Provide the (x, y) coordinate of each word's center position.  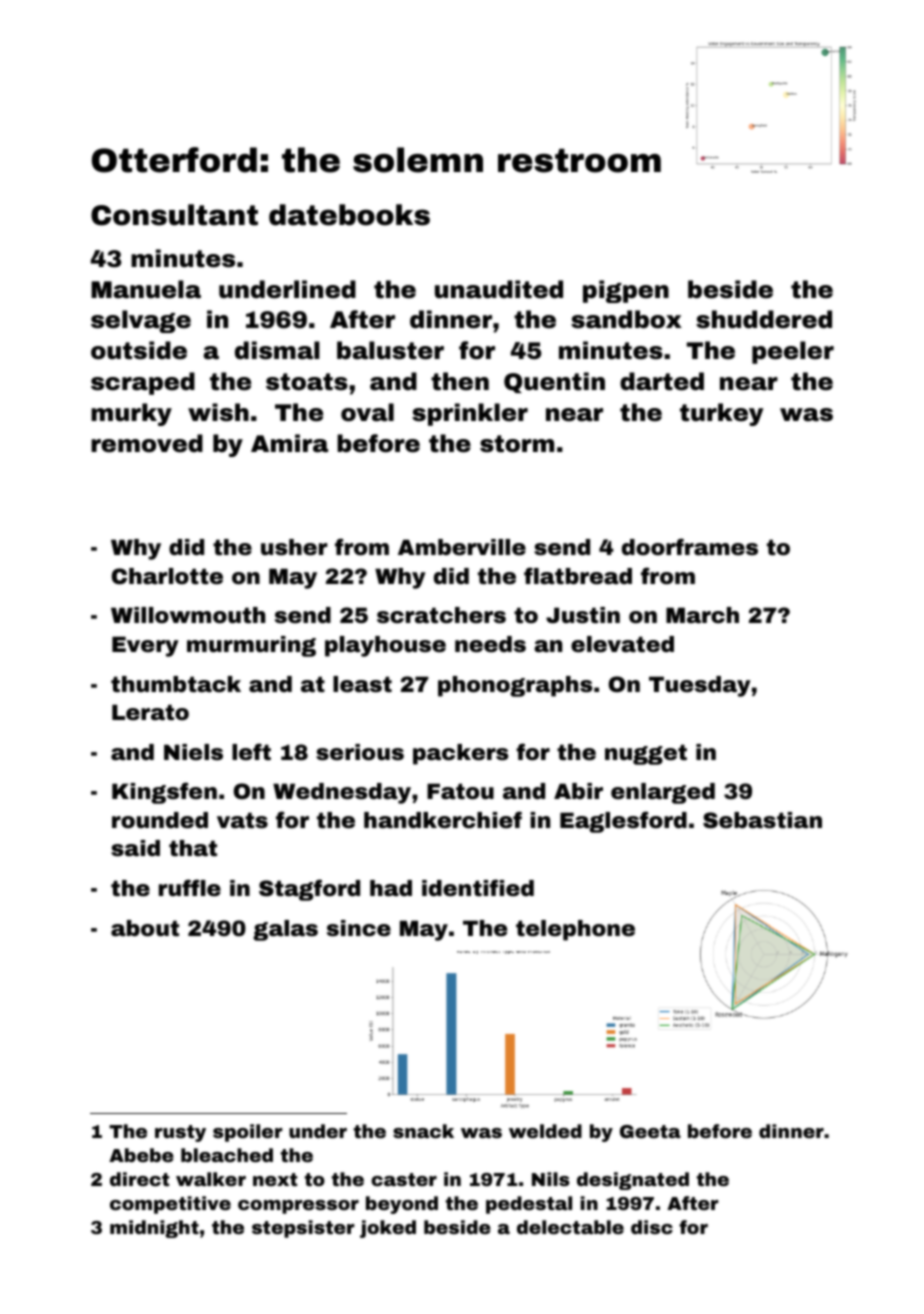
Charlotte (167, 576)
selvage (141, 321)
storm (517, 444)
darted (662, 381)
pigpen (626, 291)
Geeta (650, 1131)
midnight (154, 1229)
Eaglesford (623, 822)
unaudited (499, 289)
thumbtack (176, 684)
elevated (622, 644)
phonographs (515, 686)
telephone (575, 930)
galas (285, 930)
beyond (402, 1205)
